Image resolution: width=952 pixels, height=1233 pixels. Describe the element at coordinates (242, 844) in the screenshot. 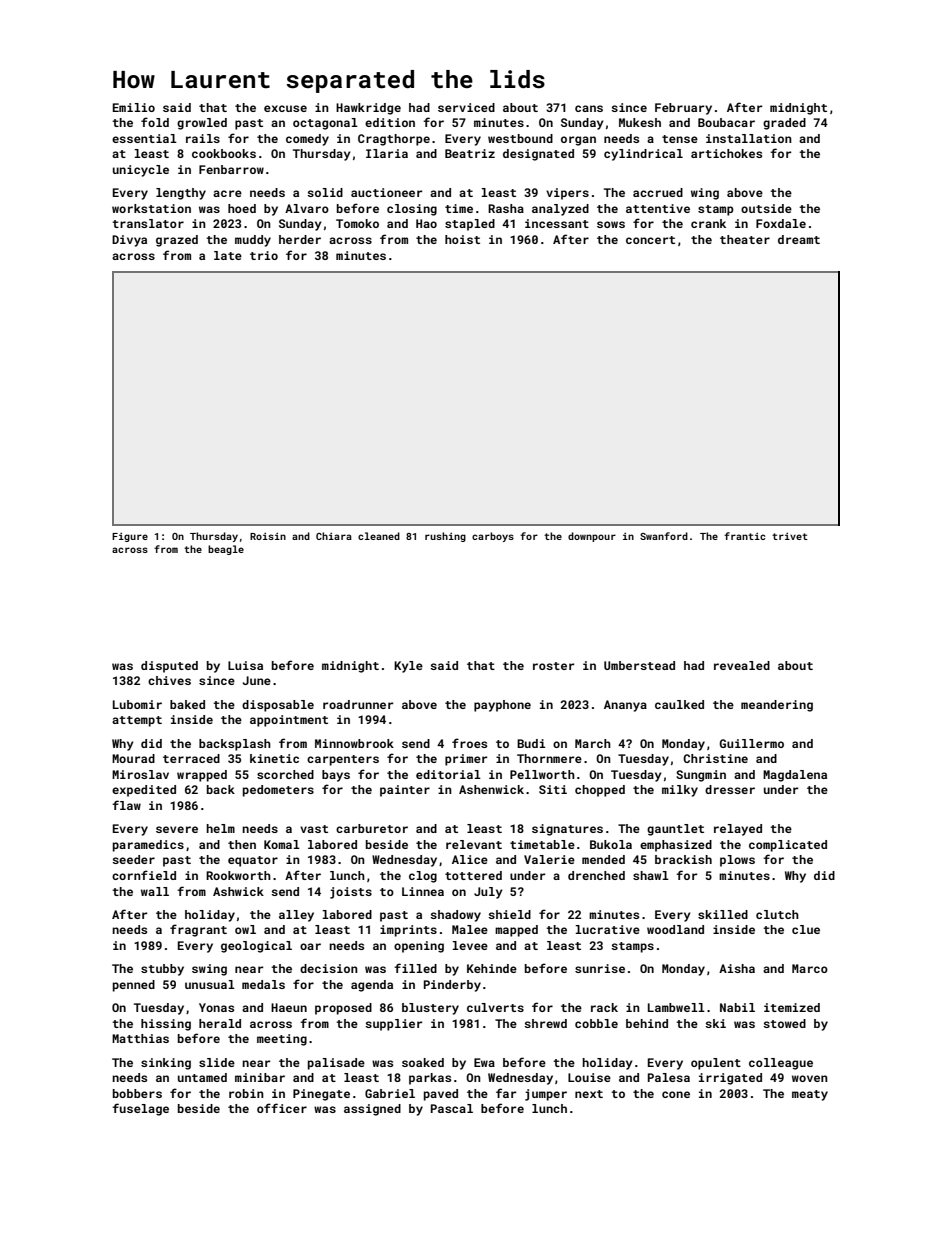

I see `then` at that location.
